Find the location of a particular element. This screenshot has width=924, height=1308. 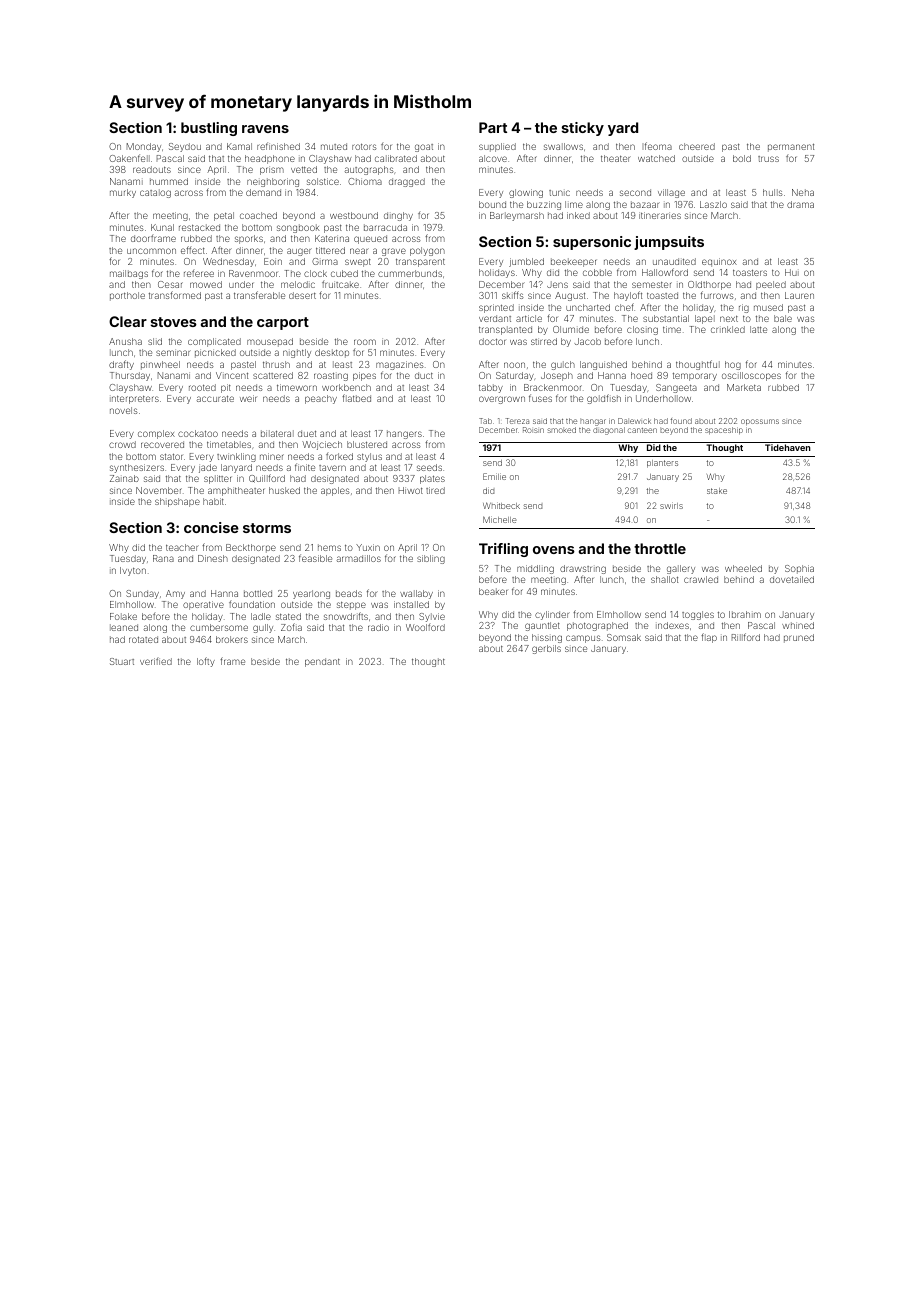

Whitbeck is located at coordinates (501, 505).
